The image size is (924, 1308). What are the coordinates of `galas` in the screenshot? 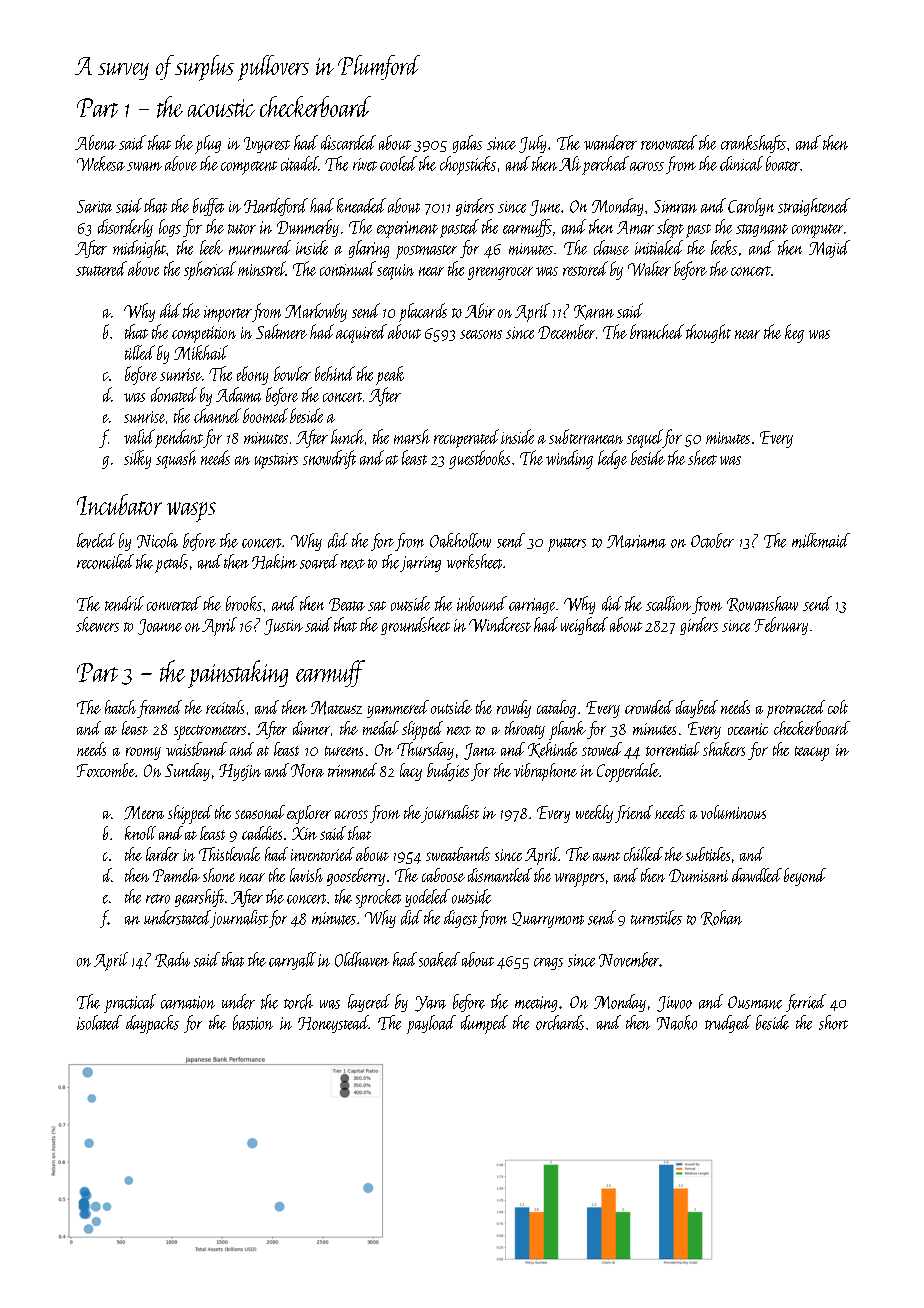 It's located at (467, 144).
